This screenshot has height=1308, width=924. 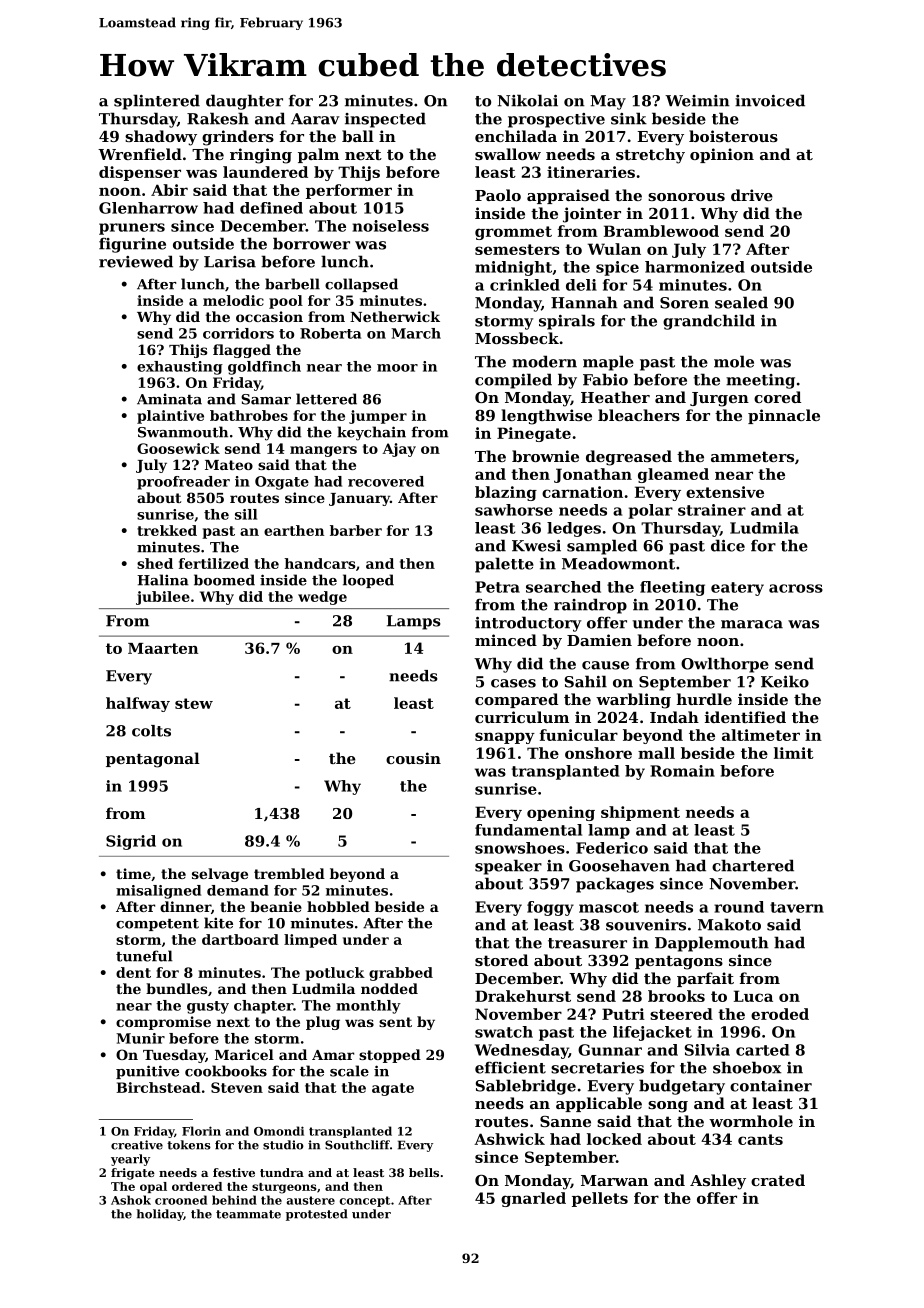 I want to click on tavern, so click(x=797, y=907).
